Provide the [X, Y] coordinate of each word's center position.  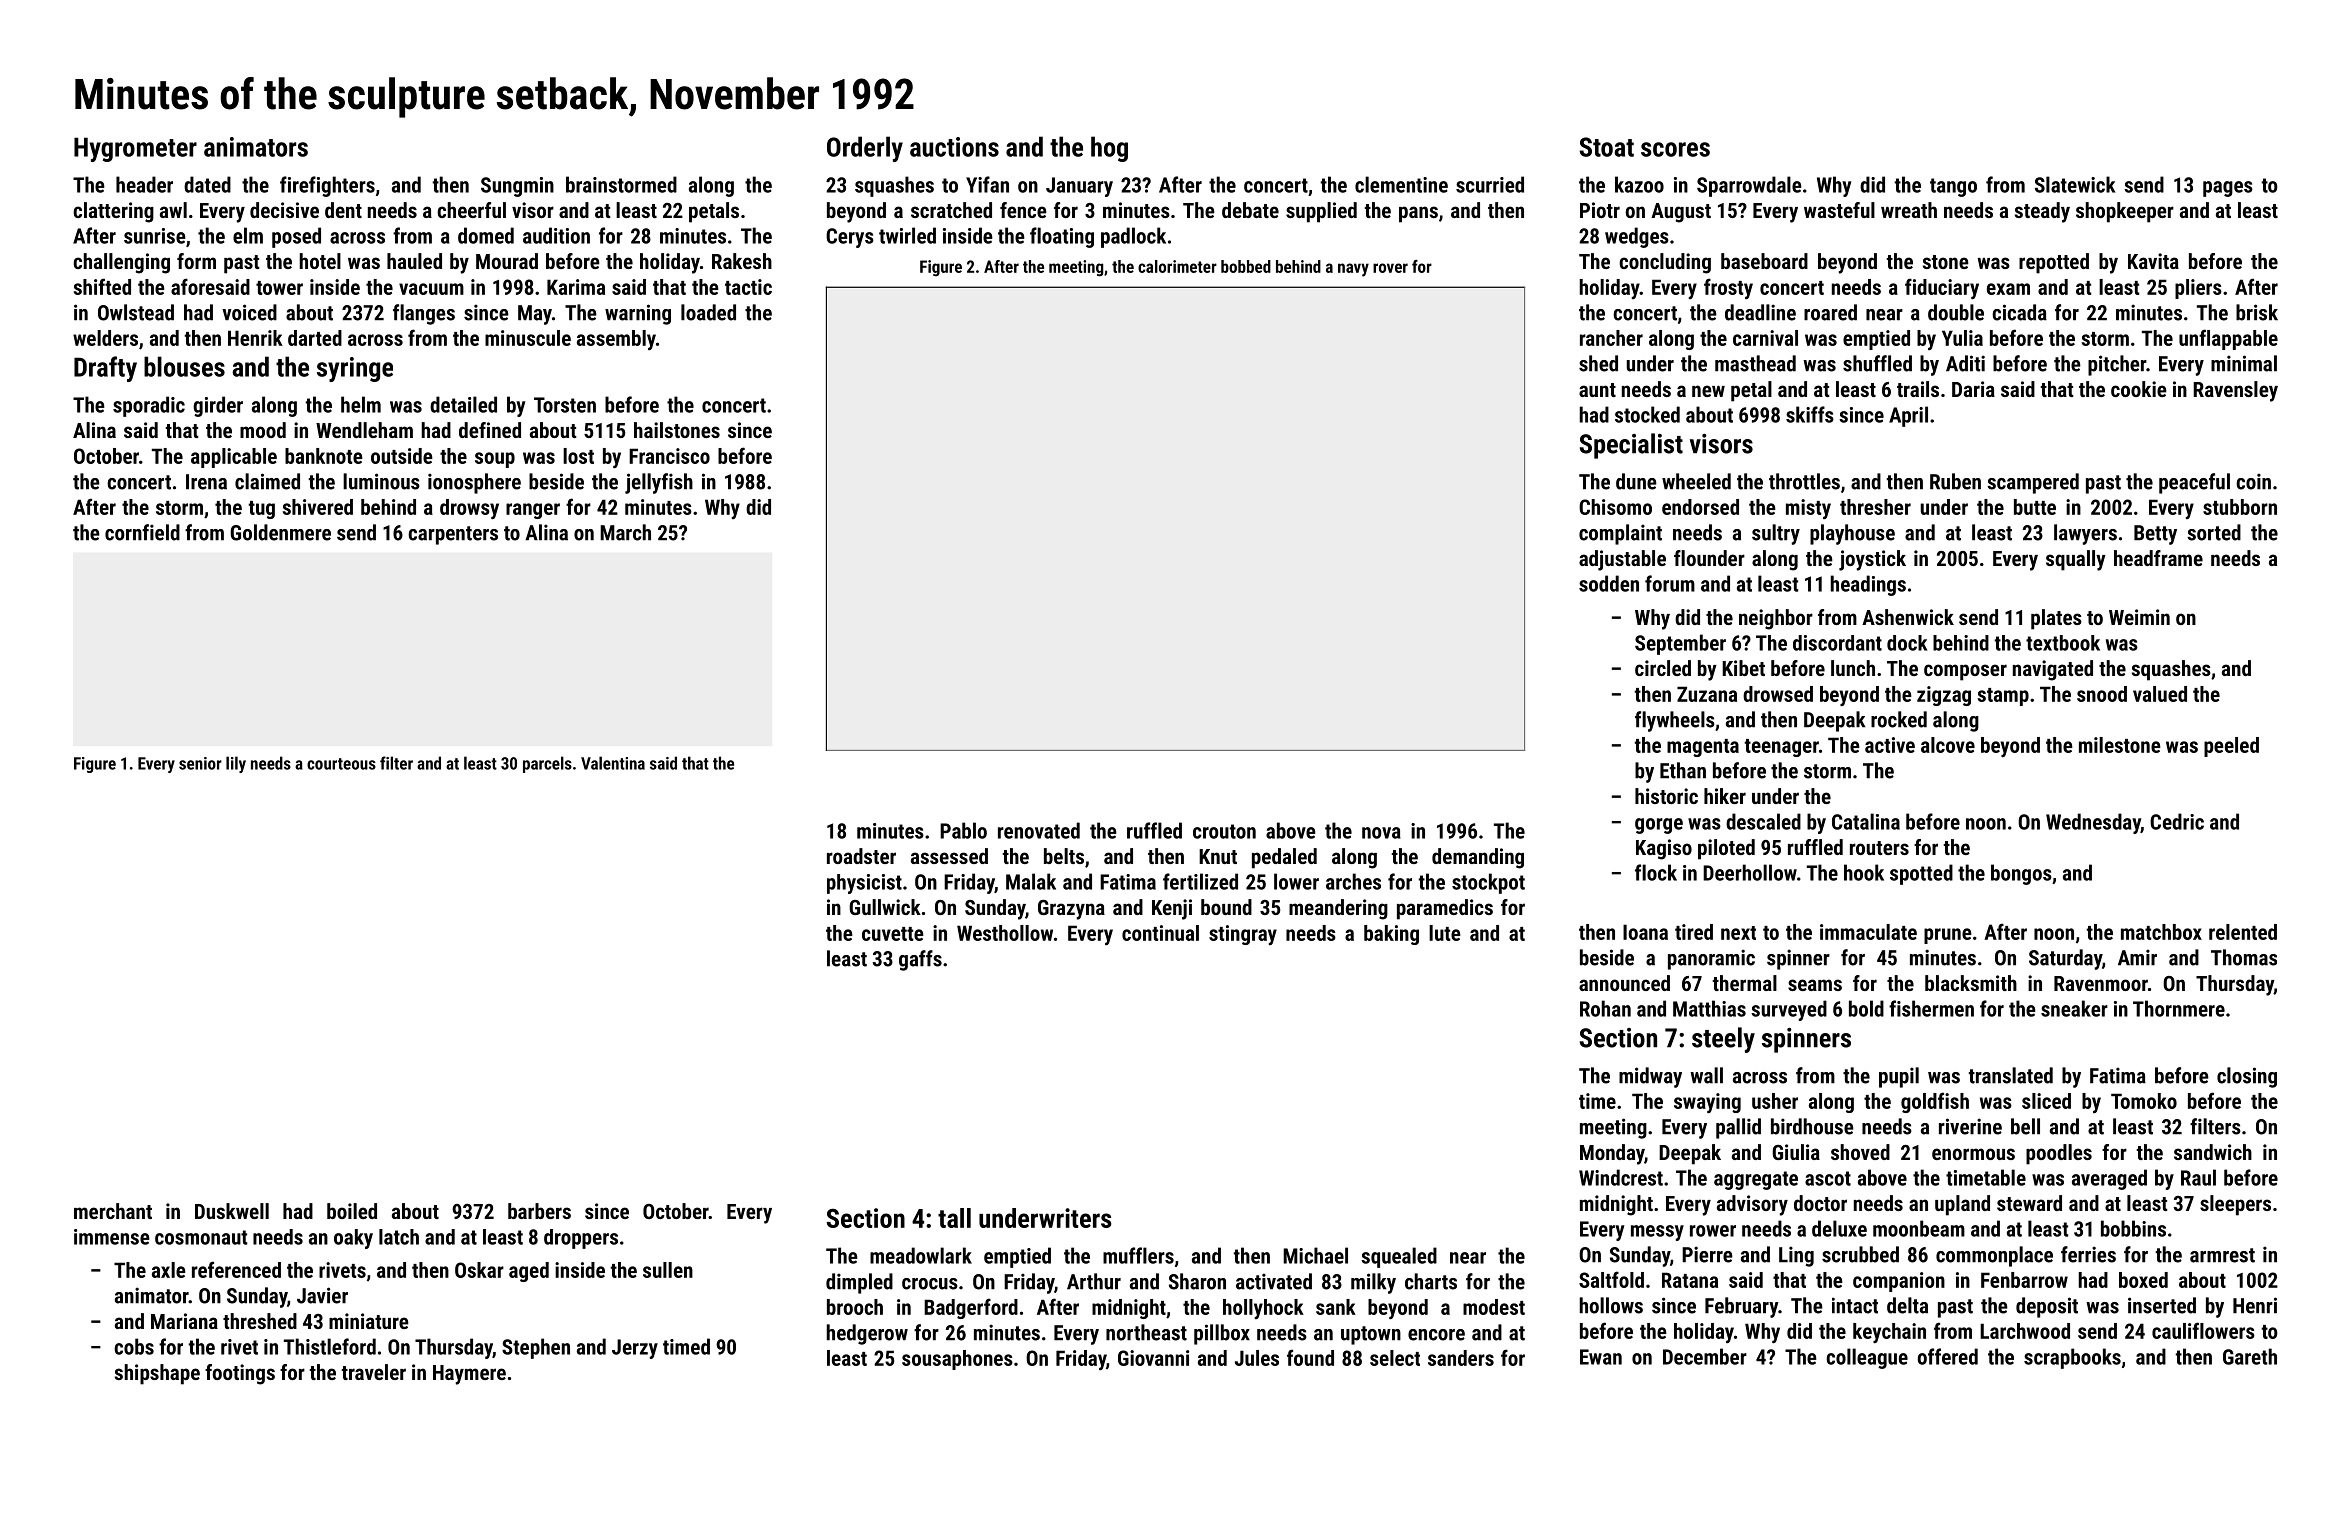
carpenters [453, 535]
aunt [1597, 390]
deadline [1760, 312]
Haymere [469, 1375]
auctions [954, 147]
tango [1953, 187]
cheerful [471, 210]
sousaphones [957, 1360]
